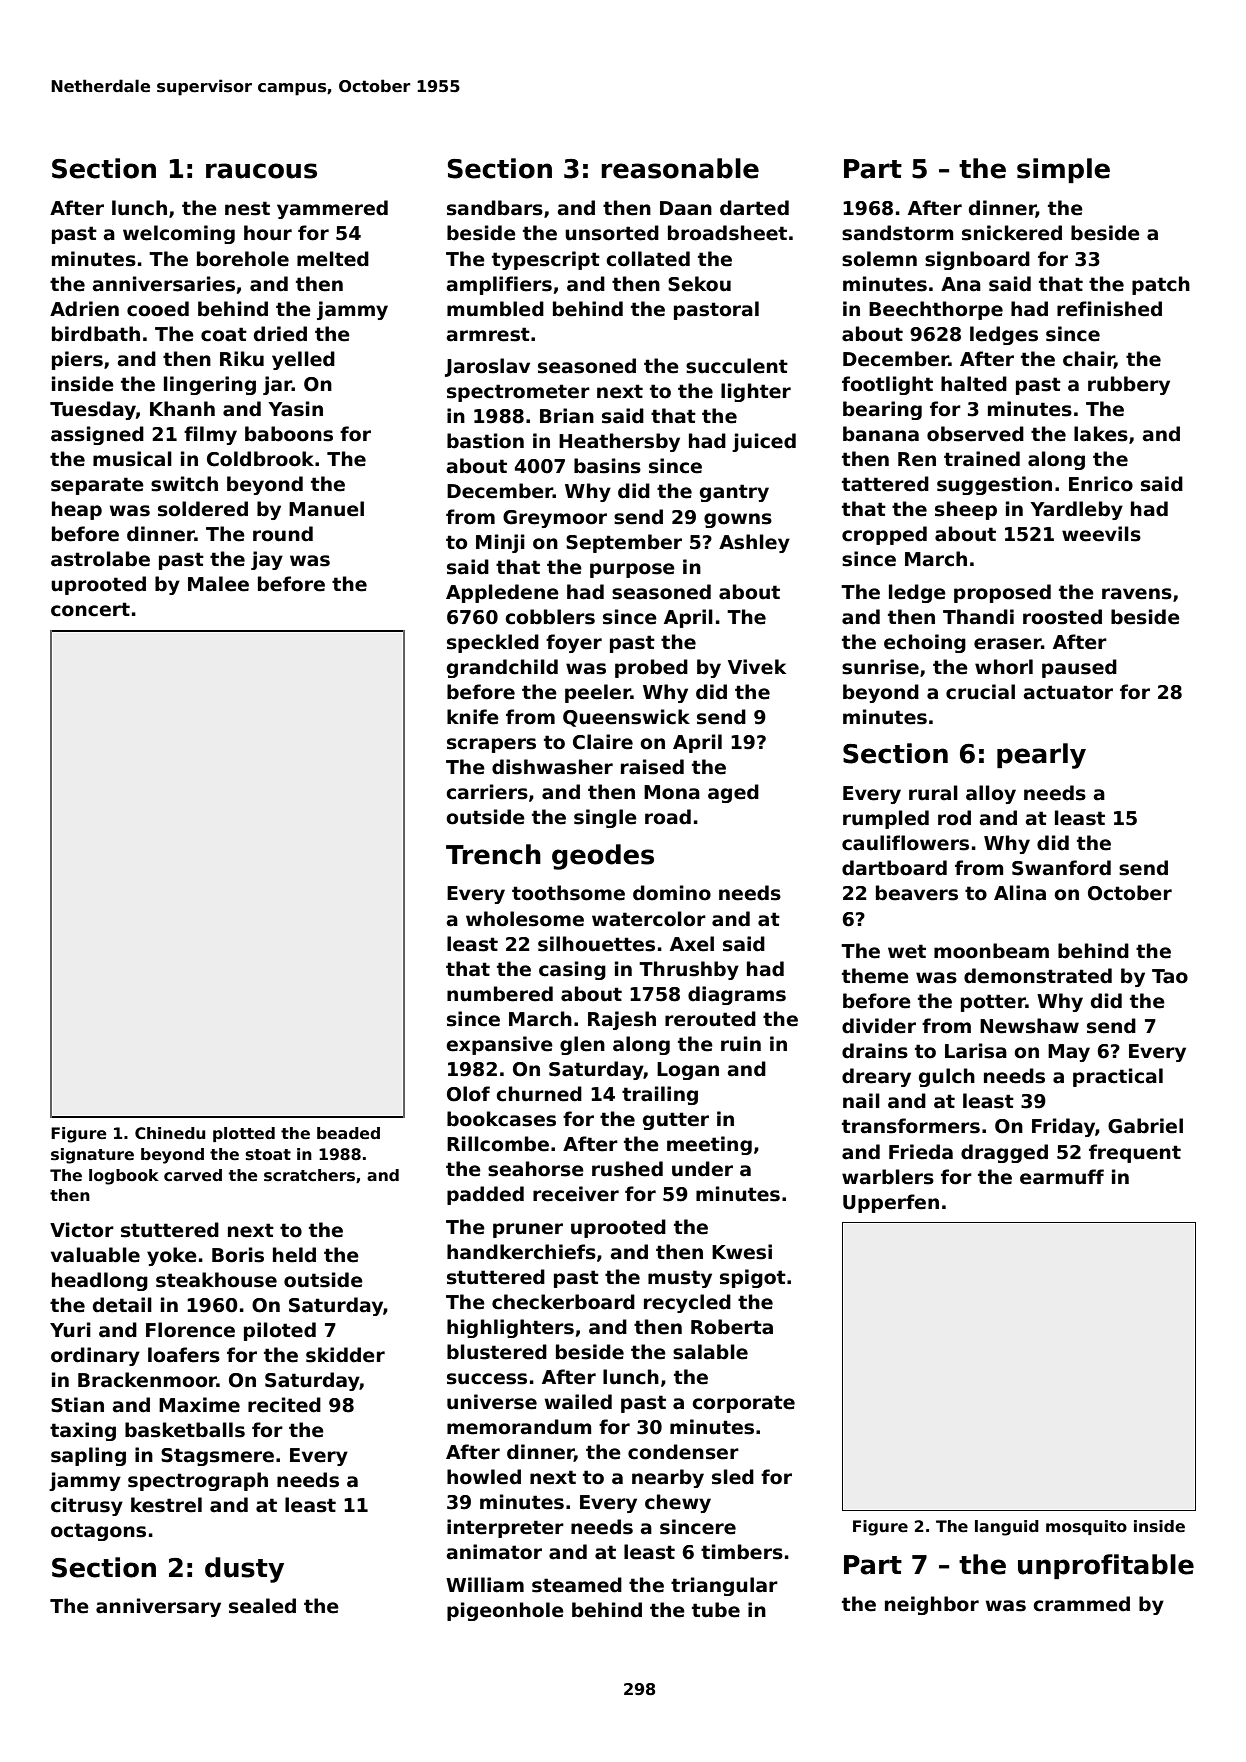 Image resolution: width=1246 pixels, height=1762 pixels. Describe the element at coordinates (262, 1606) in the screenshot. I see `sealed` at that location.
